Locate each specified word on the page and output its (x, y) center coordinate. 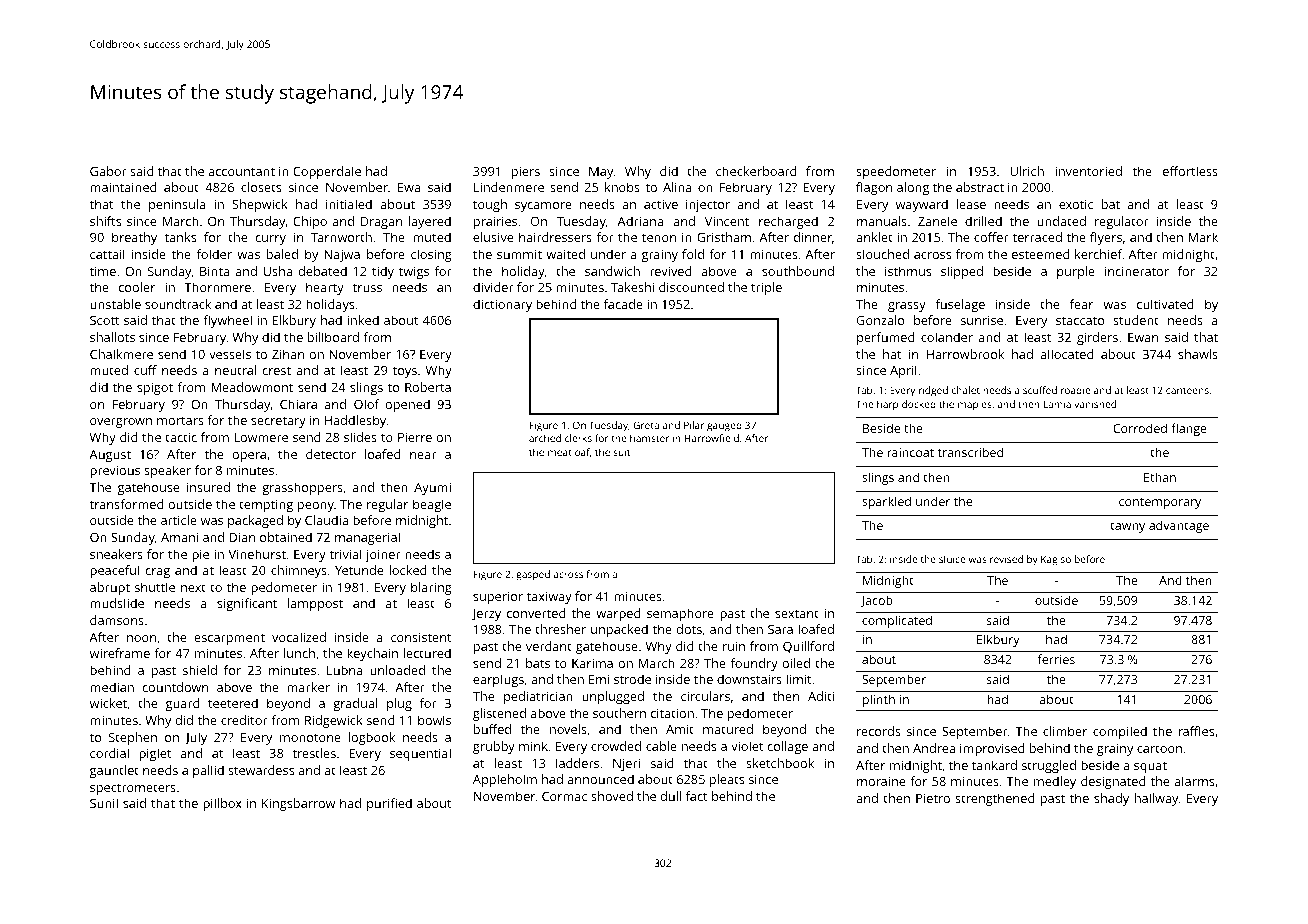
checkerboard (756, 171)
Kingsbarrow (298, 804)
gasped (533, 575)
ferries (1056, 659)
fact (696, 796)
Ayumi (432, 489)
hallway (1156, 799)
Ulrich (1027, 171)
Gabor (108, 171)
